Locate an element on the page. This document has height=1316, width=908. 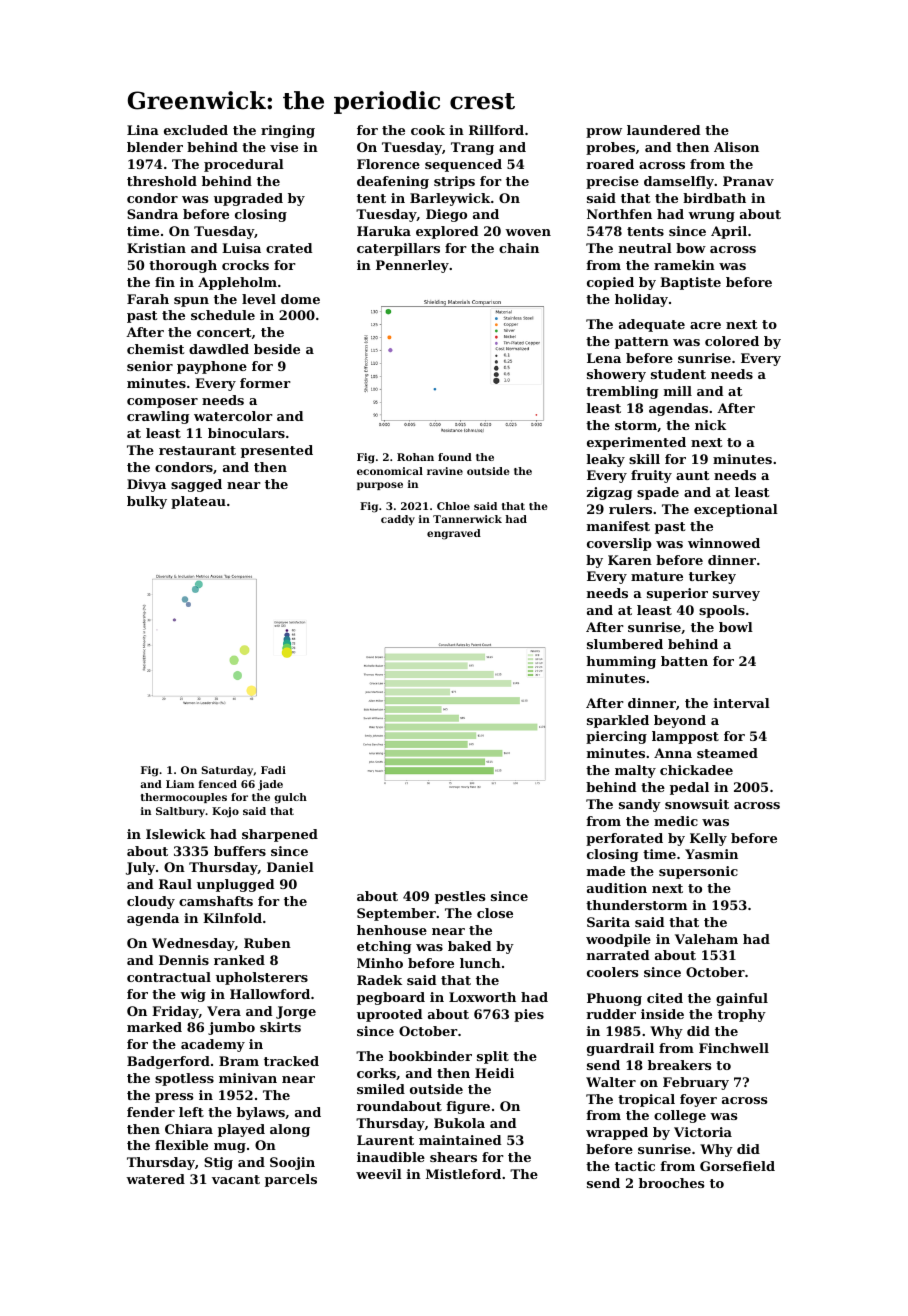
laundered is located at coordinates (663, 130).
